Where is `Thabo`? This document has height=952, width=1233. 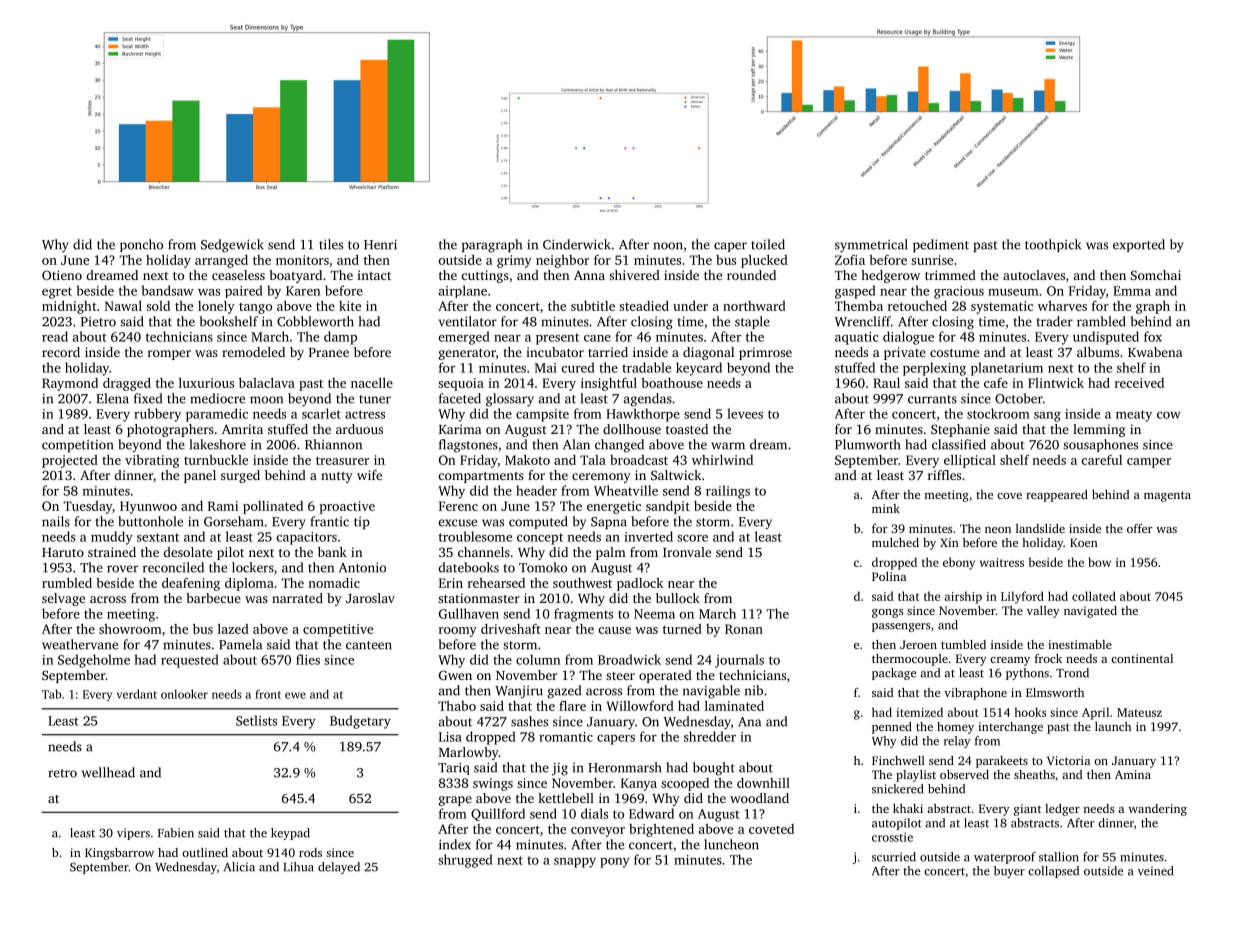
Thabo is located at coordinates (457, 706).
